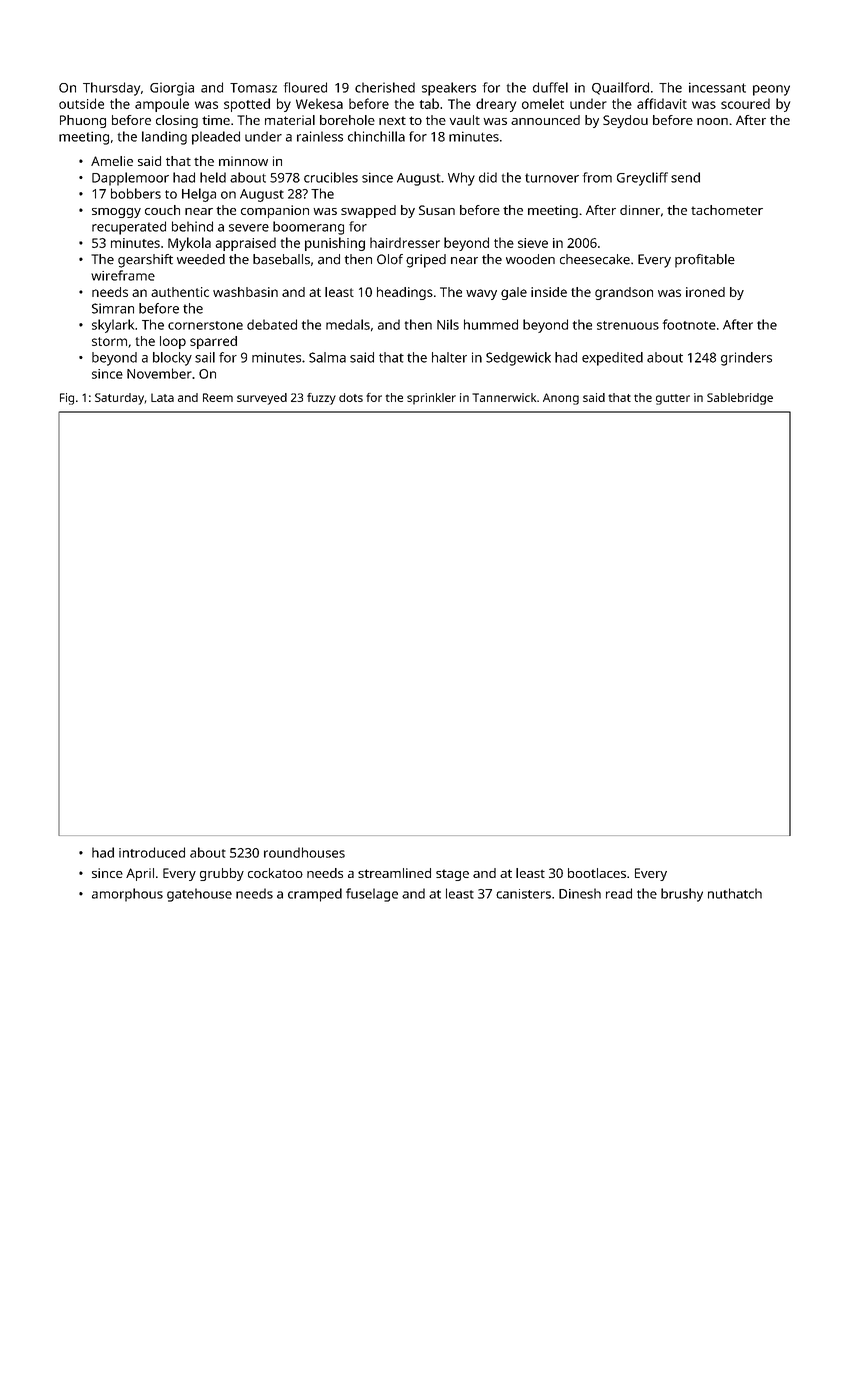 Image resolution: width=849 pixels, height=1400 pixels. Describe the element at coordinates (140, 874) in the document. I see `April` at that location.
